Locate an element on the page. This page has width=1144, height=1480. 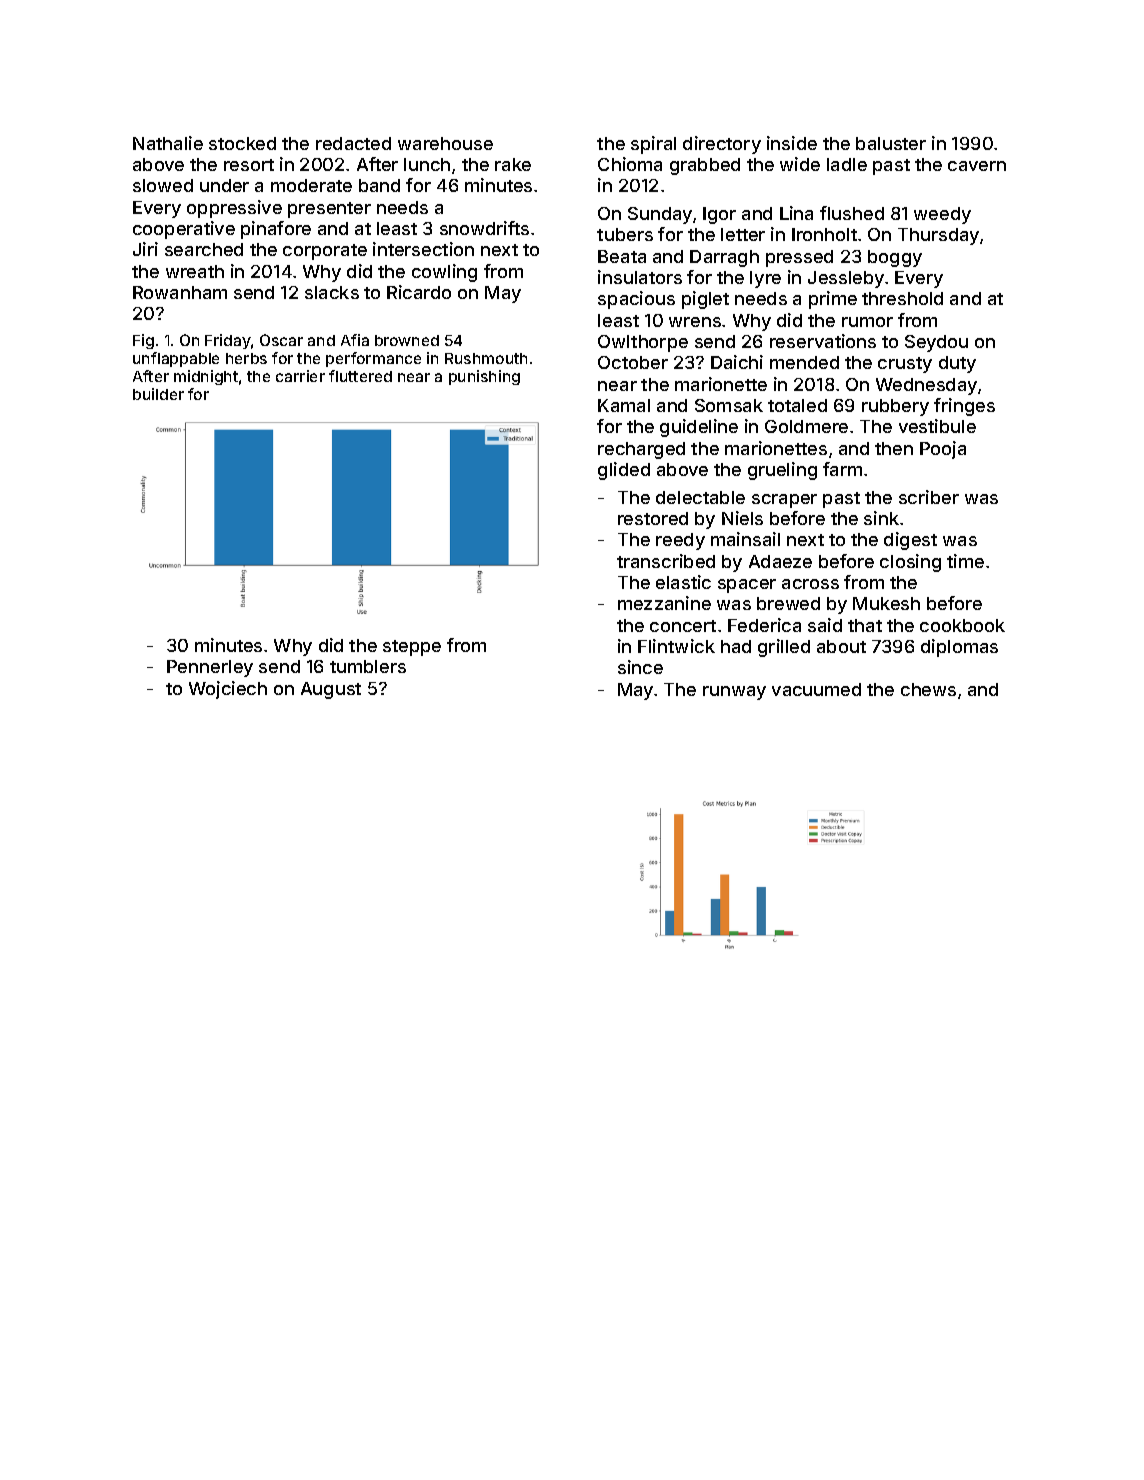
cooperative is located at coordinates (184, 230).
